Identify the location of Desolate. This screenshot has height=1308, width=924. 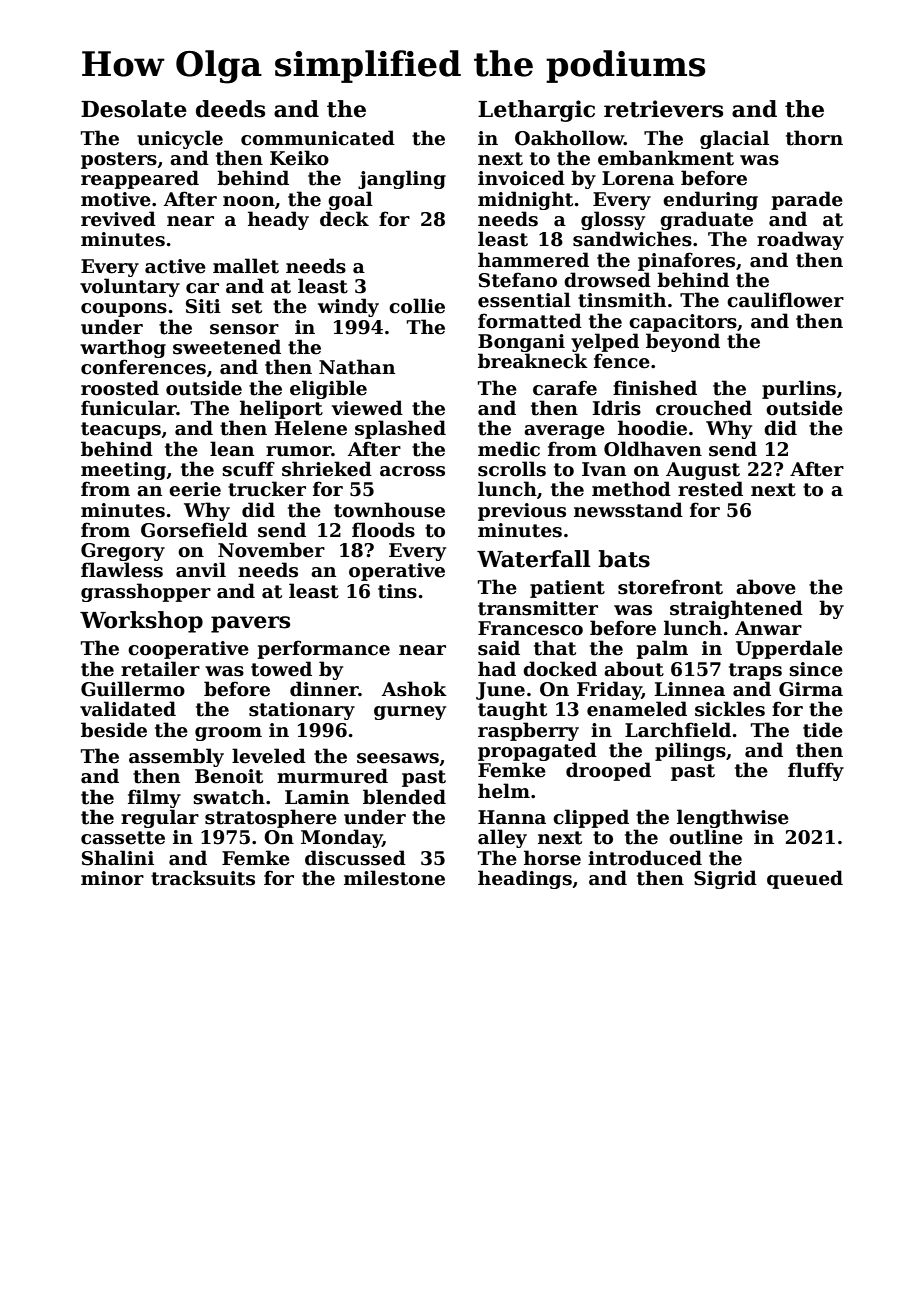
(134, 109).
